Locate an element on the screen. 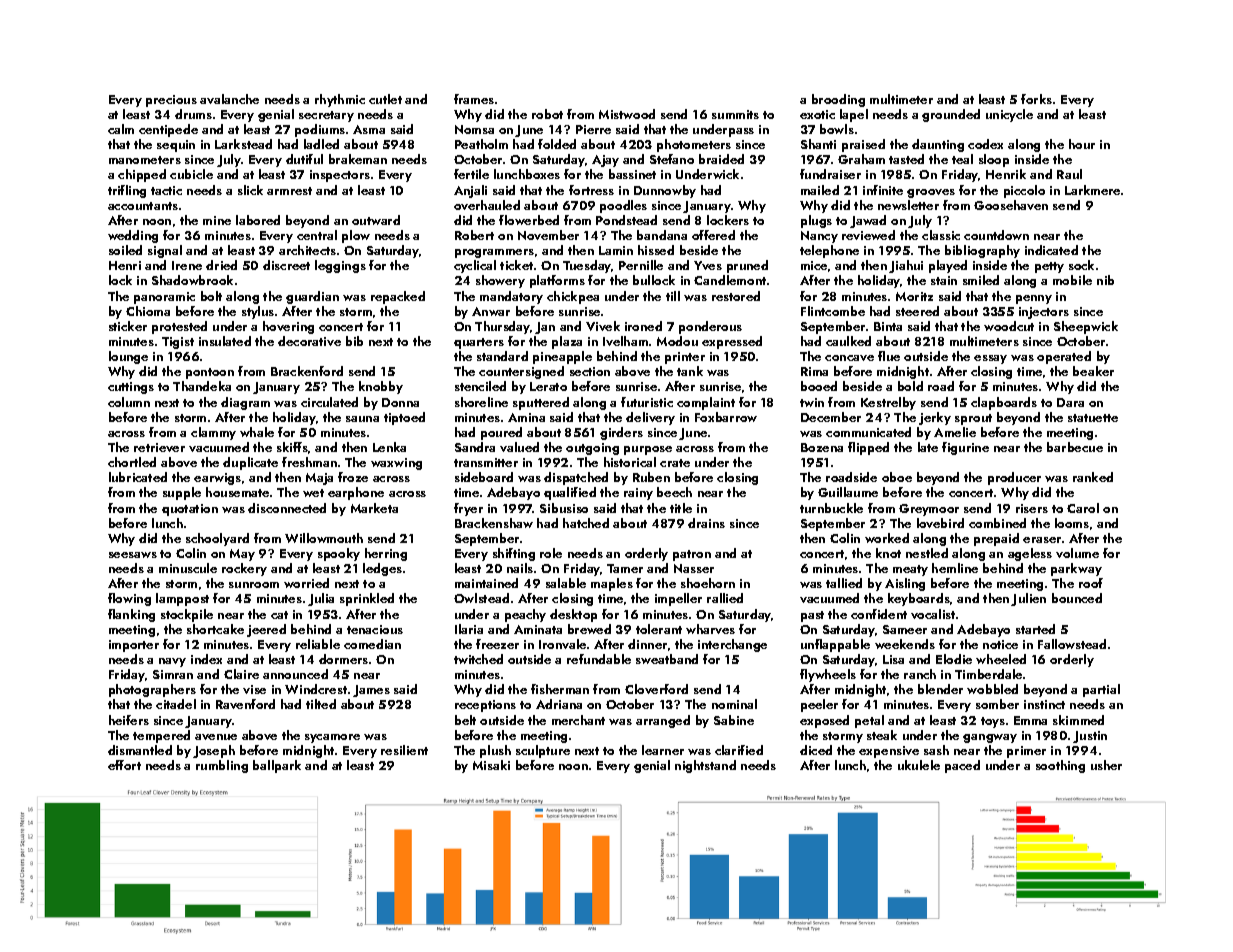  hour is located at coordinates (1082, 144).
